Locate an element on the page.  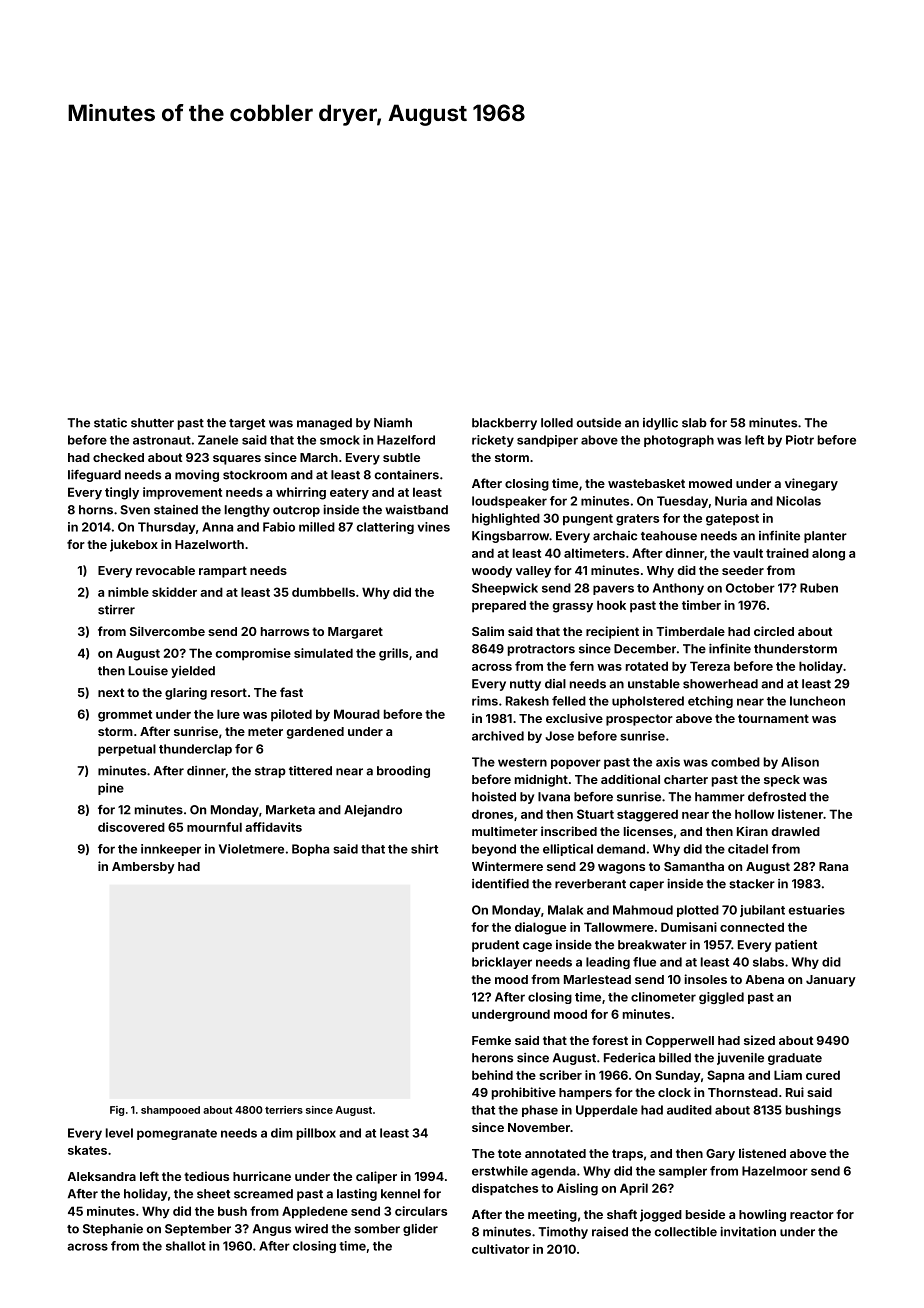
cultivator is located at coordinates (501, 1249).
